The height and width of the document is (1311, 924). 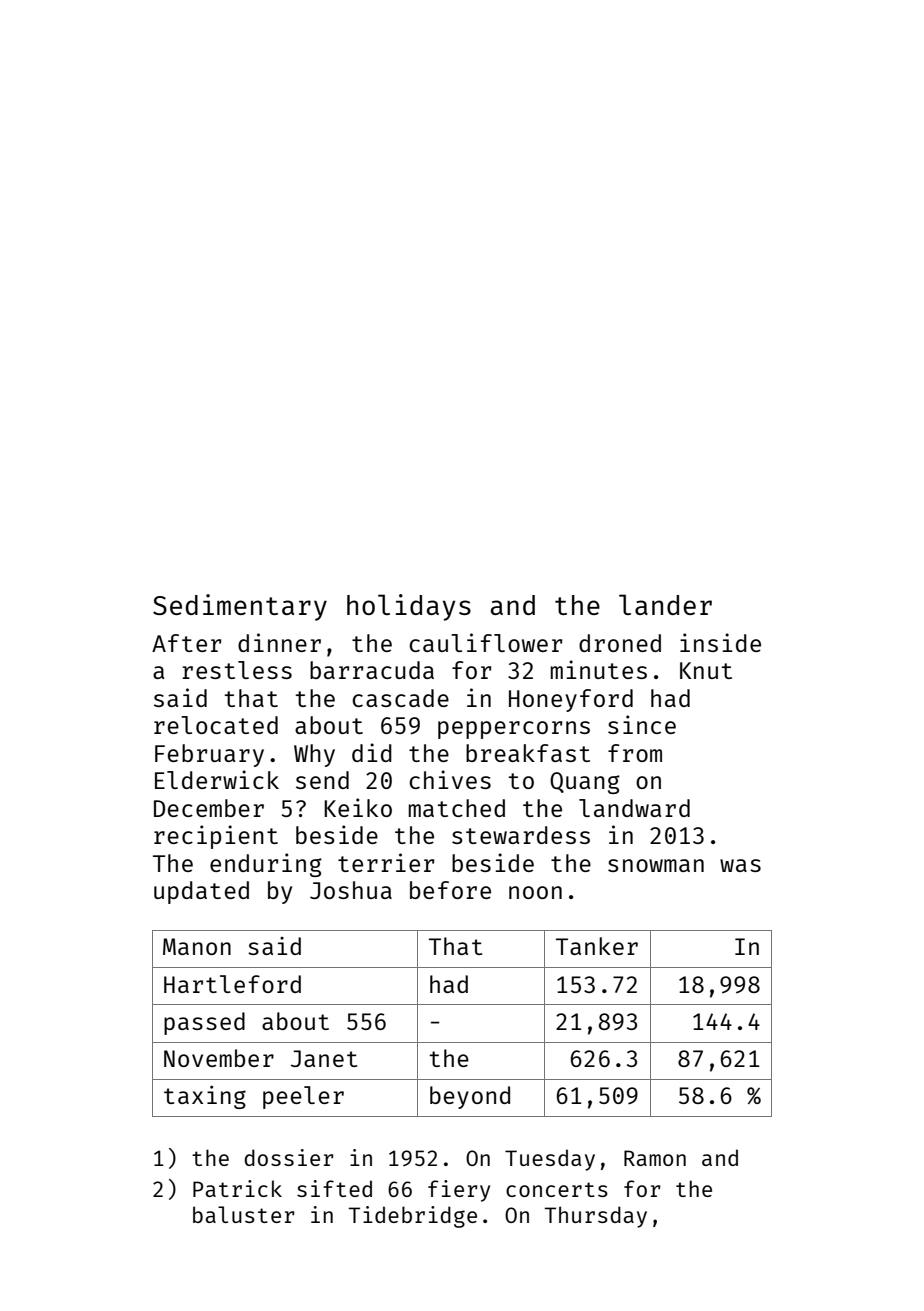 What do you see at coordinates (240, 607) in the document?
I see `Sedimentary` at bounding box center [240, 607].
